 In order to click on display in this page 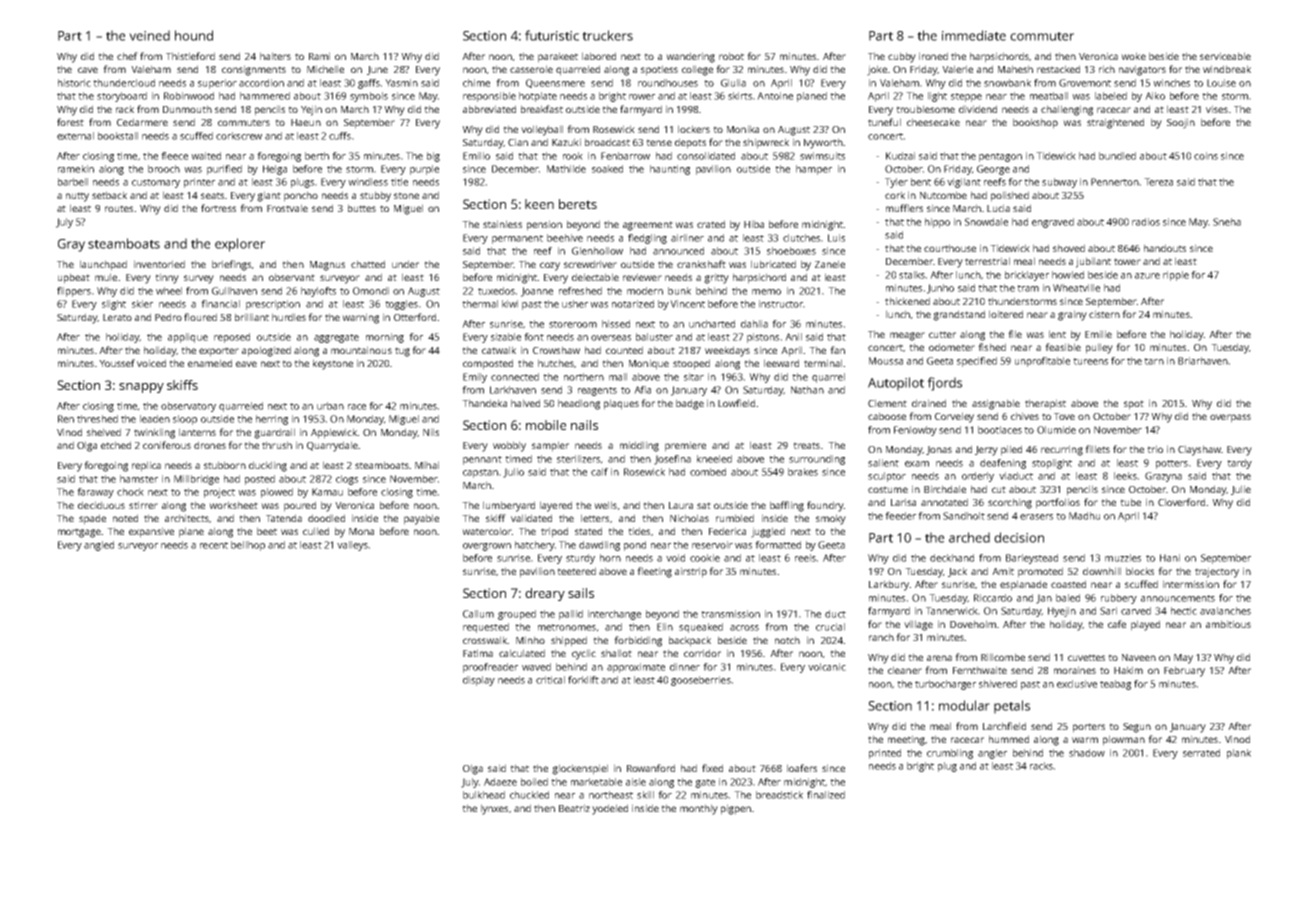, I will do `click(479, 681)`.
